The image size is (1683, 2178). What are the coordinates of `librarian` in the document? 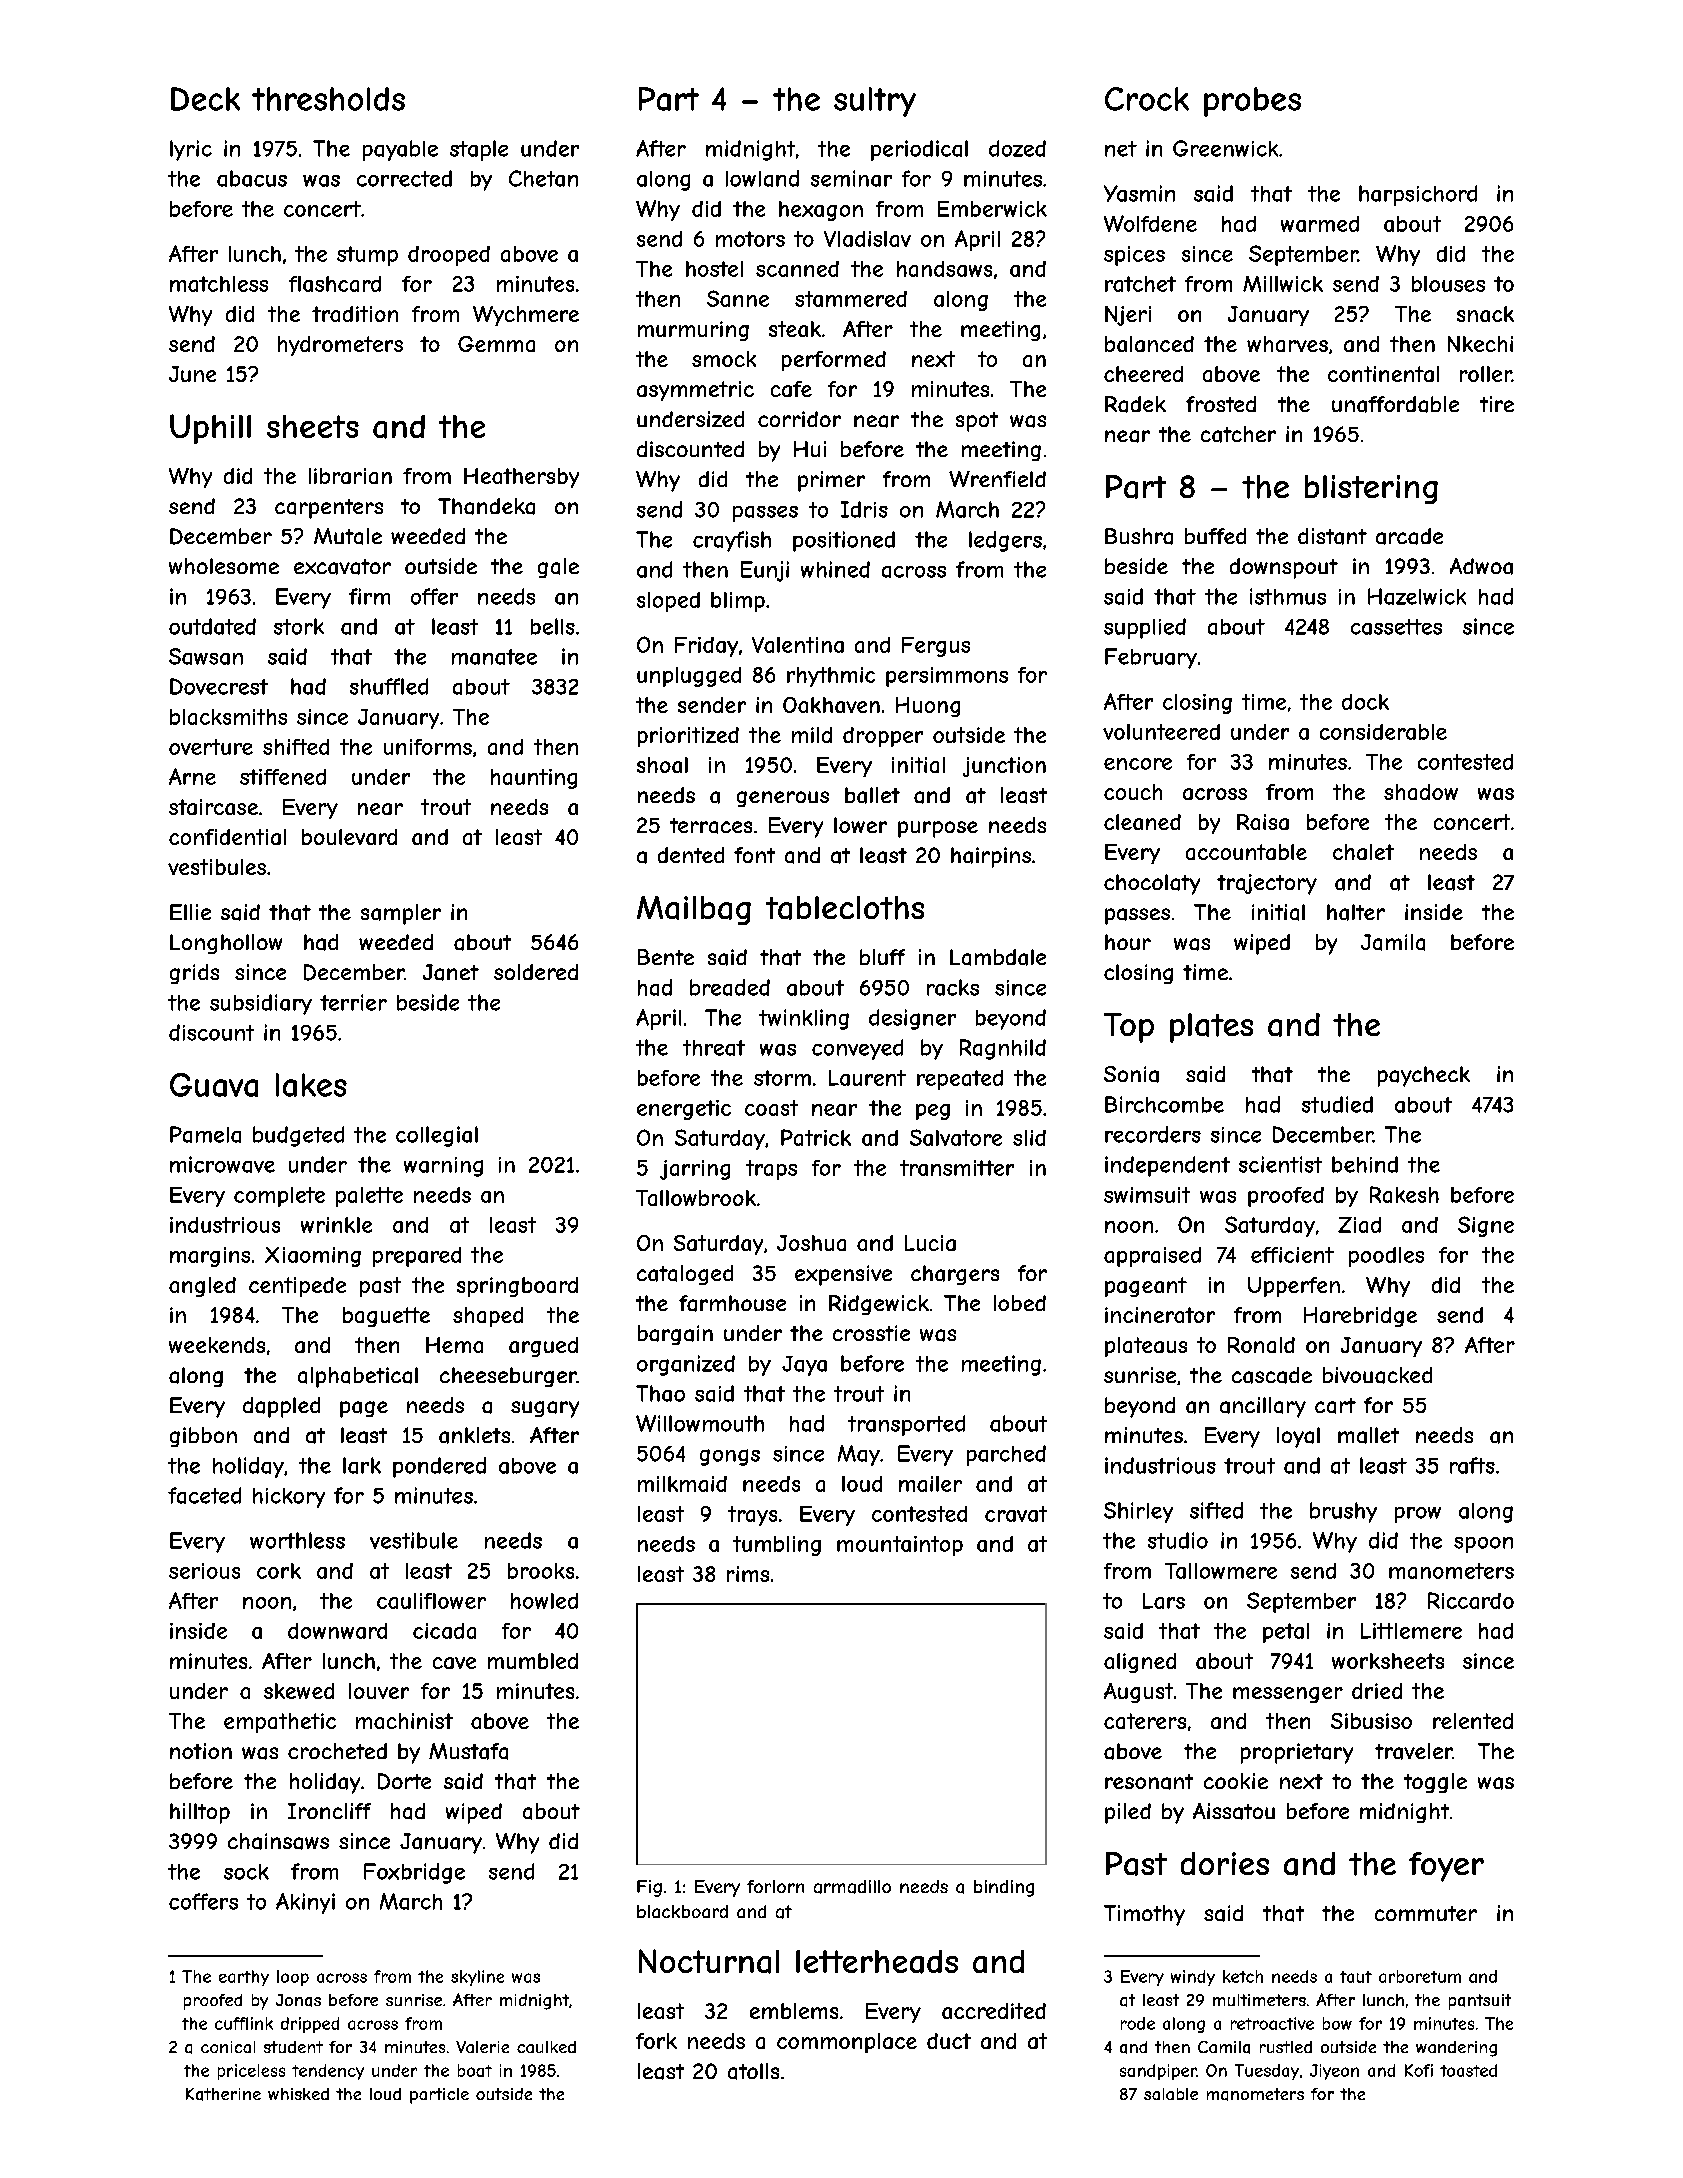 It's located at (350, 476).
